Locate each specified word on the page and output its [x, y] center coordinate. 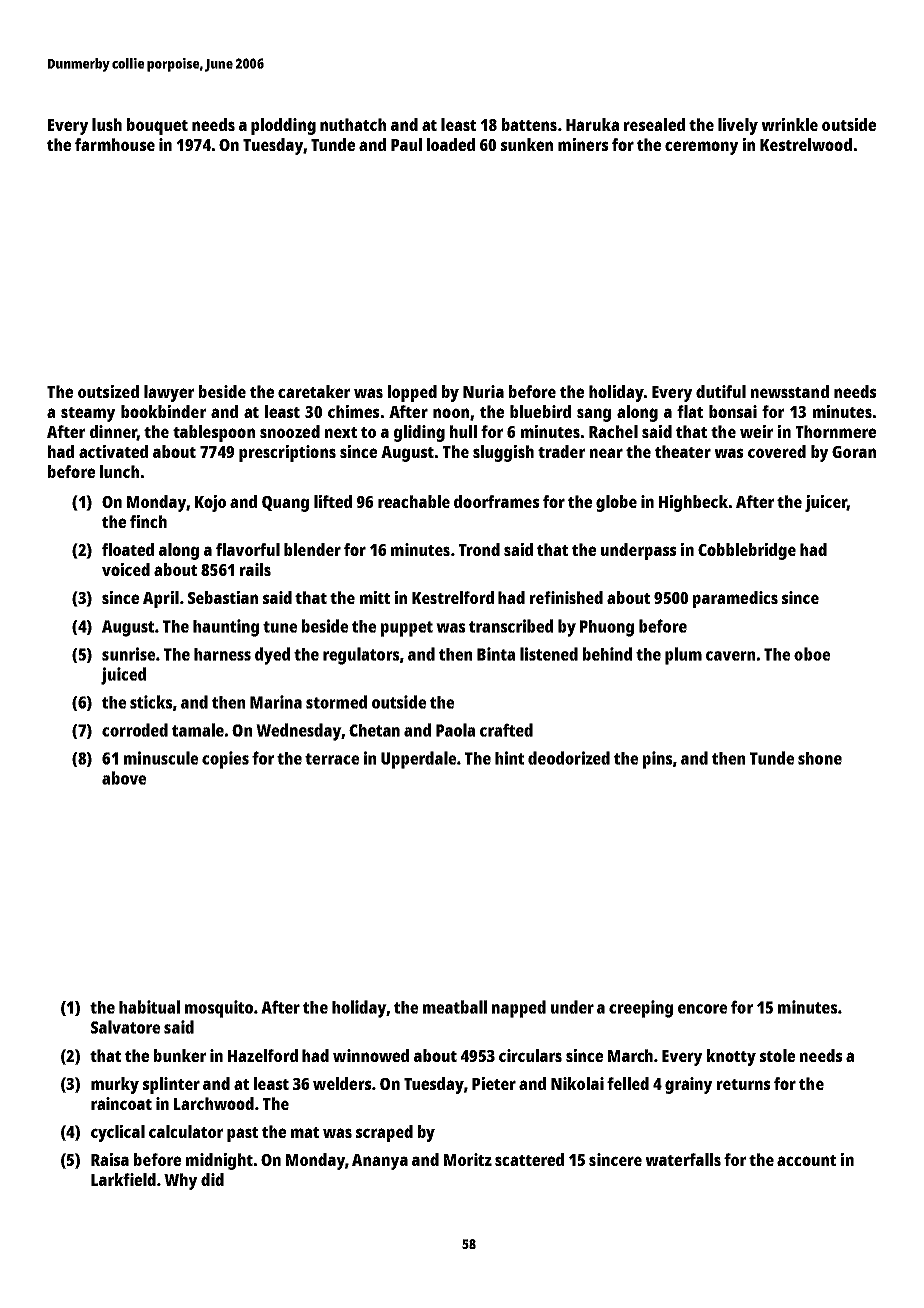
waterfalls [683, 1159]
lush [107, 124]
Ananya [380, 1162]
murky [115, 1085]
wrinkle [789, 124]
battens [529, 124]
